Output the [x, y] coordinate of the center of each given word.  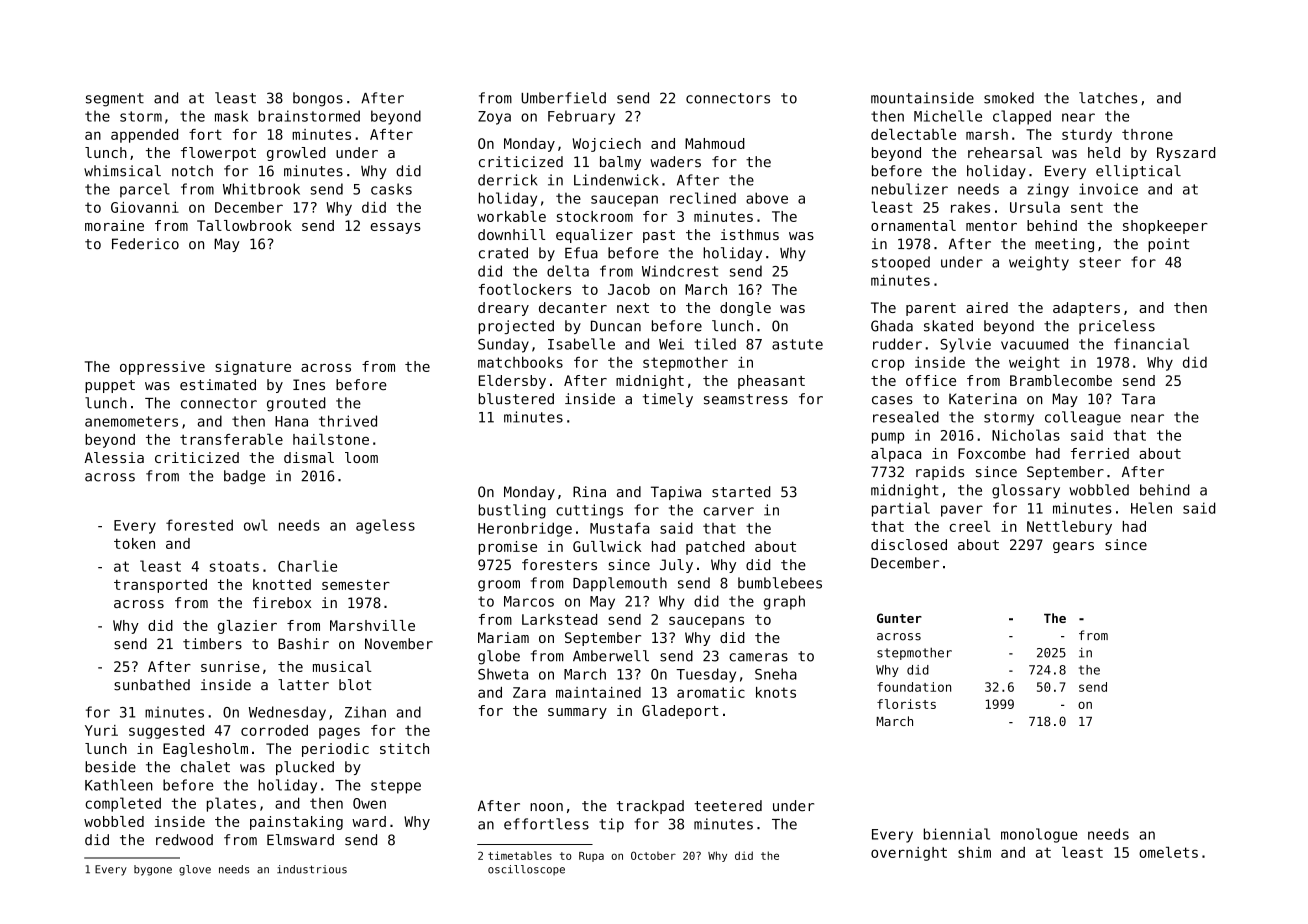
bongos [318, 99]
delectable [913, 134]
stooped [901, 263]
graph [784, 602]
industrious [312, 869]
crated [503, 253]
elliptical [1138, 172]
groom [499, 586]
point [1168, 245]
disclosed [909, 544]
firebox [282, 603]
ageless [385, 526]
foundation [914, 687]
